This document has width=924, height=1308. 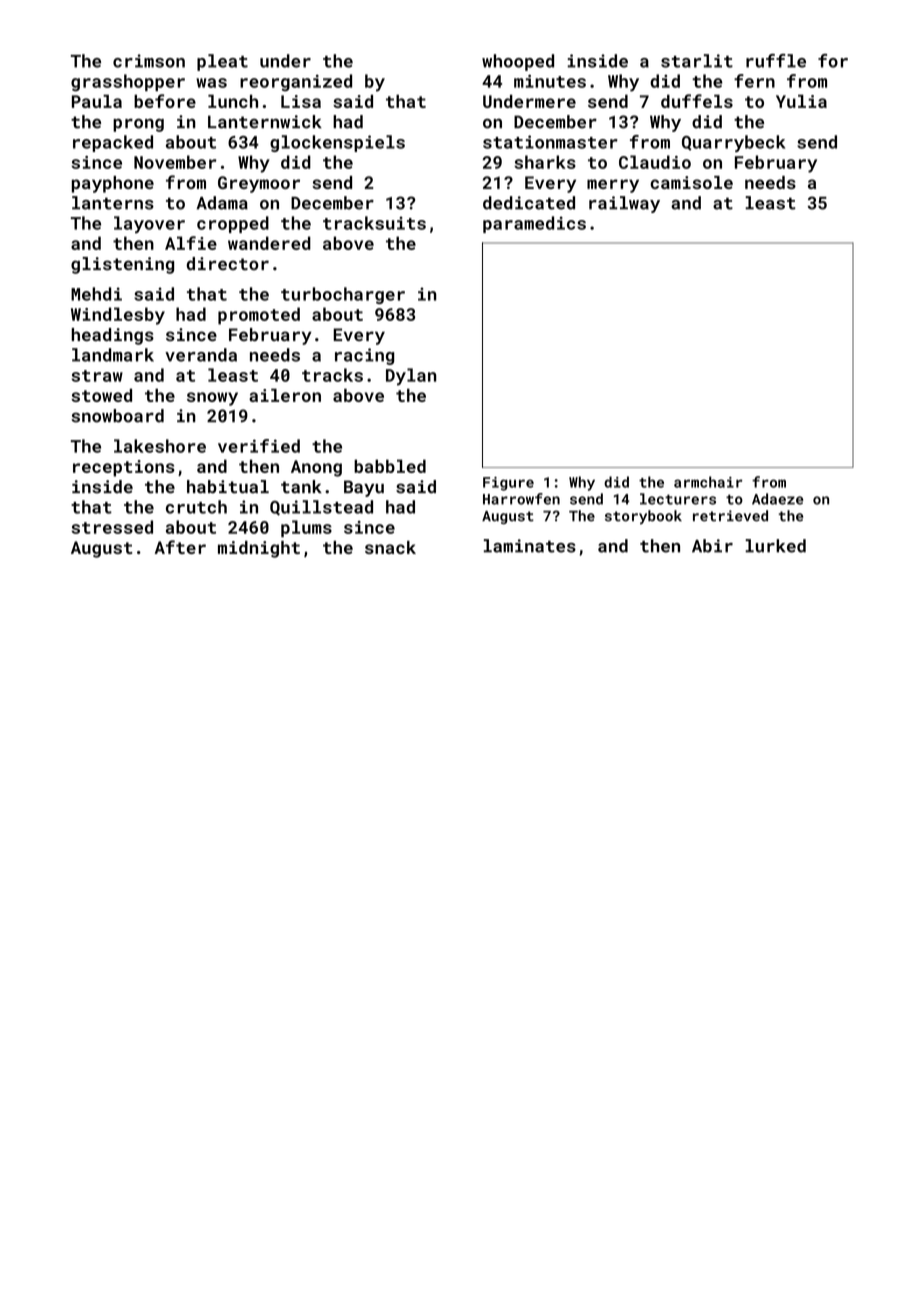 What do you see at coordinates (655, 162) in the document?
I see `Claudio` at bounding box center [655, 162].
